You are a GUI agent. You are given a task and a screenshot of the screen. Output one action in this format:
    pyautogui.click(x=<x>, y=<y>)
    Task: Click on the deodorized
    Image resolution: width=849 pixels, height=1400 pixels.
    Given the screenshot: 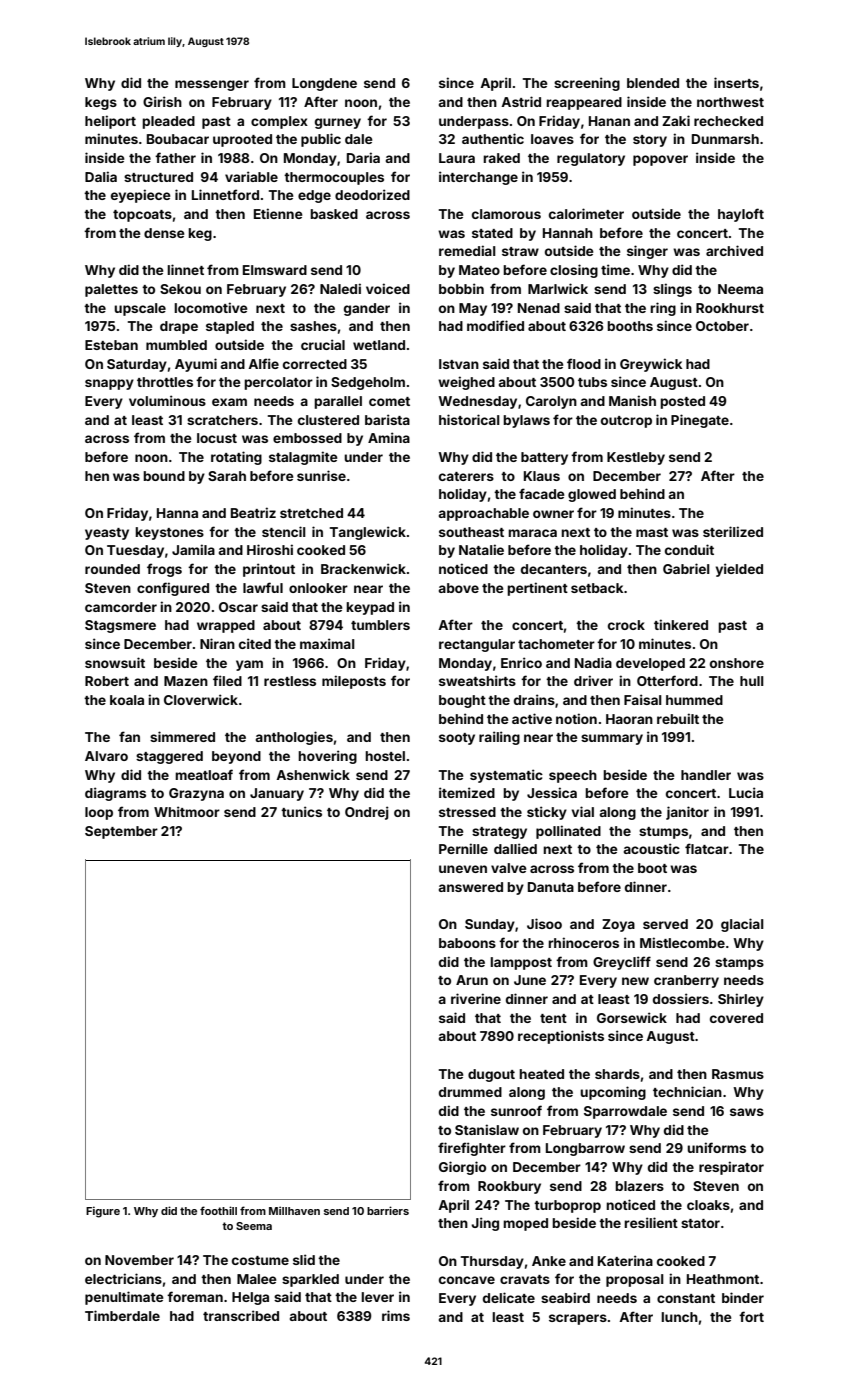 What is the action you would take?
    pyautogui.click(x=372, y=194)
